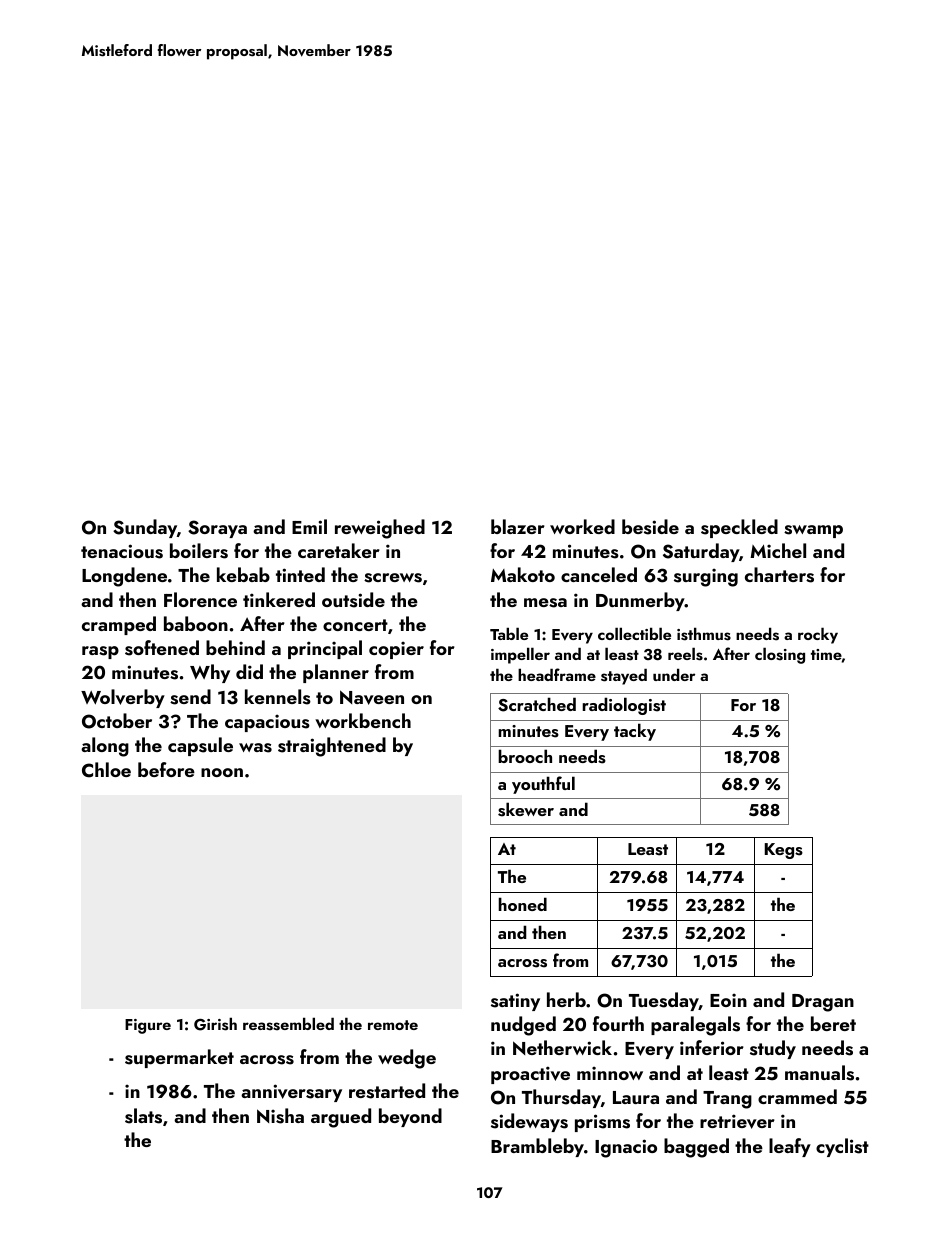 The width and height of the image is (952, 1233). I want to click on Girish, so click(215, 1024).
